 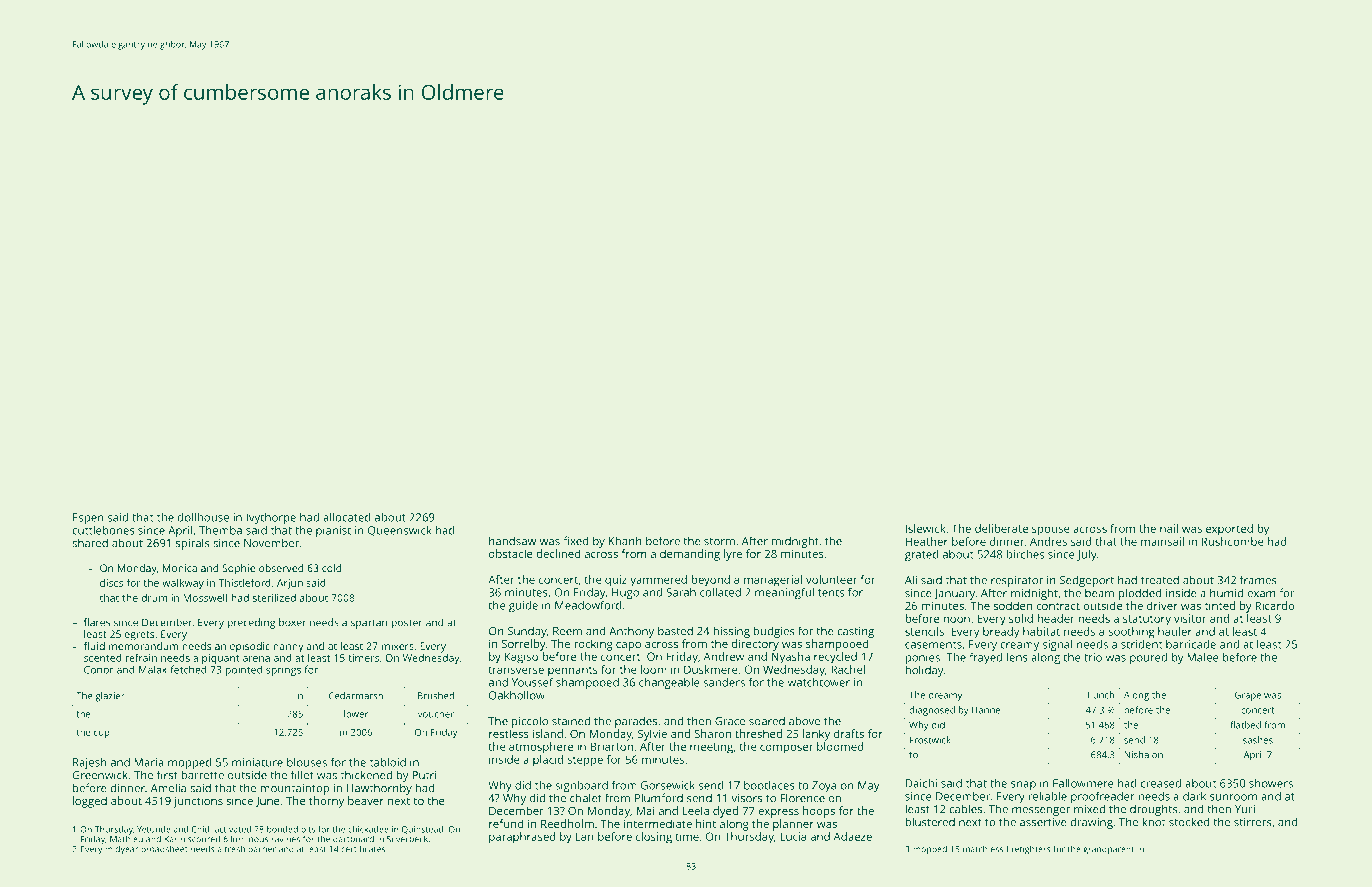 What do you see at coordinates (710, 581) in the document?
I see `beyond` at bounding box center [710, 581].
